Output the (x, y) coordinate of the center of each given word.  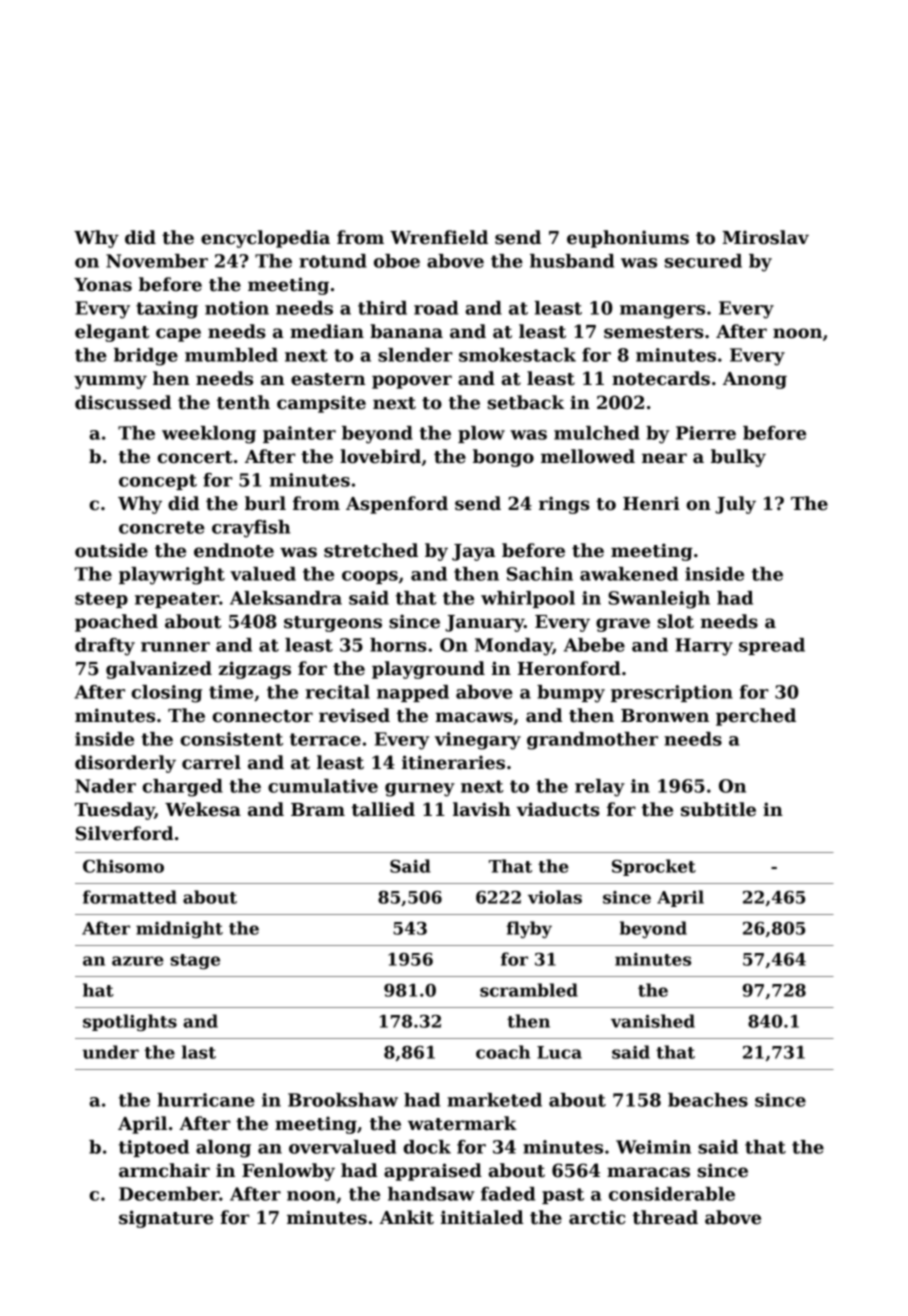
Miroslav (765, 237)
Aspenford (397, 505)
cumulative (323, 786)
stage (195, 961)
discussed (123, 402)
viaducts (558, 809)
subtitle (718, 809)
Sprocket (654, 867)
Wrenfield (439, 237)
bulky (738, 458)
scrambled (529, 990)
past (563, 1196)
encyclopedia (265, 239)
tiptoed (154, 1148)
